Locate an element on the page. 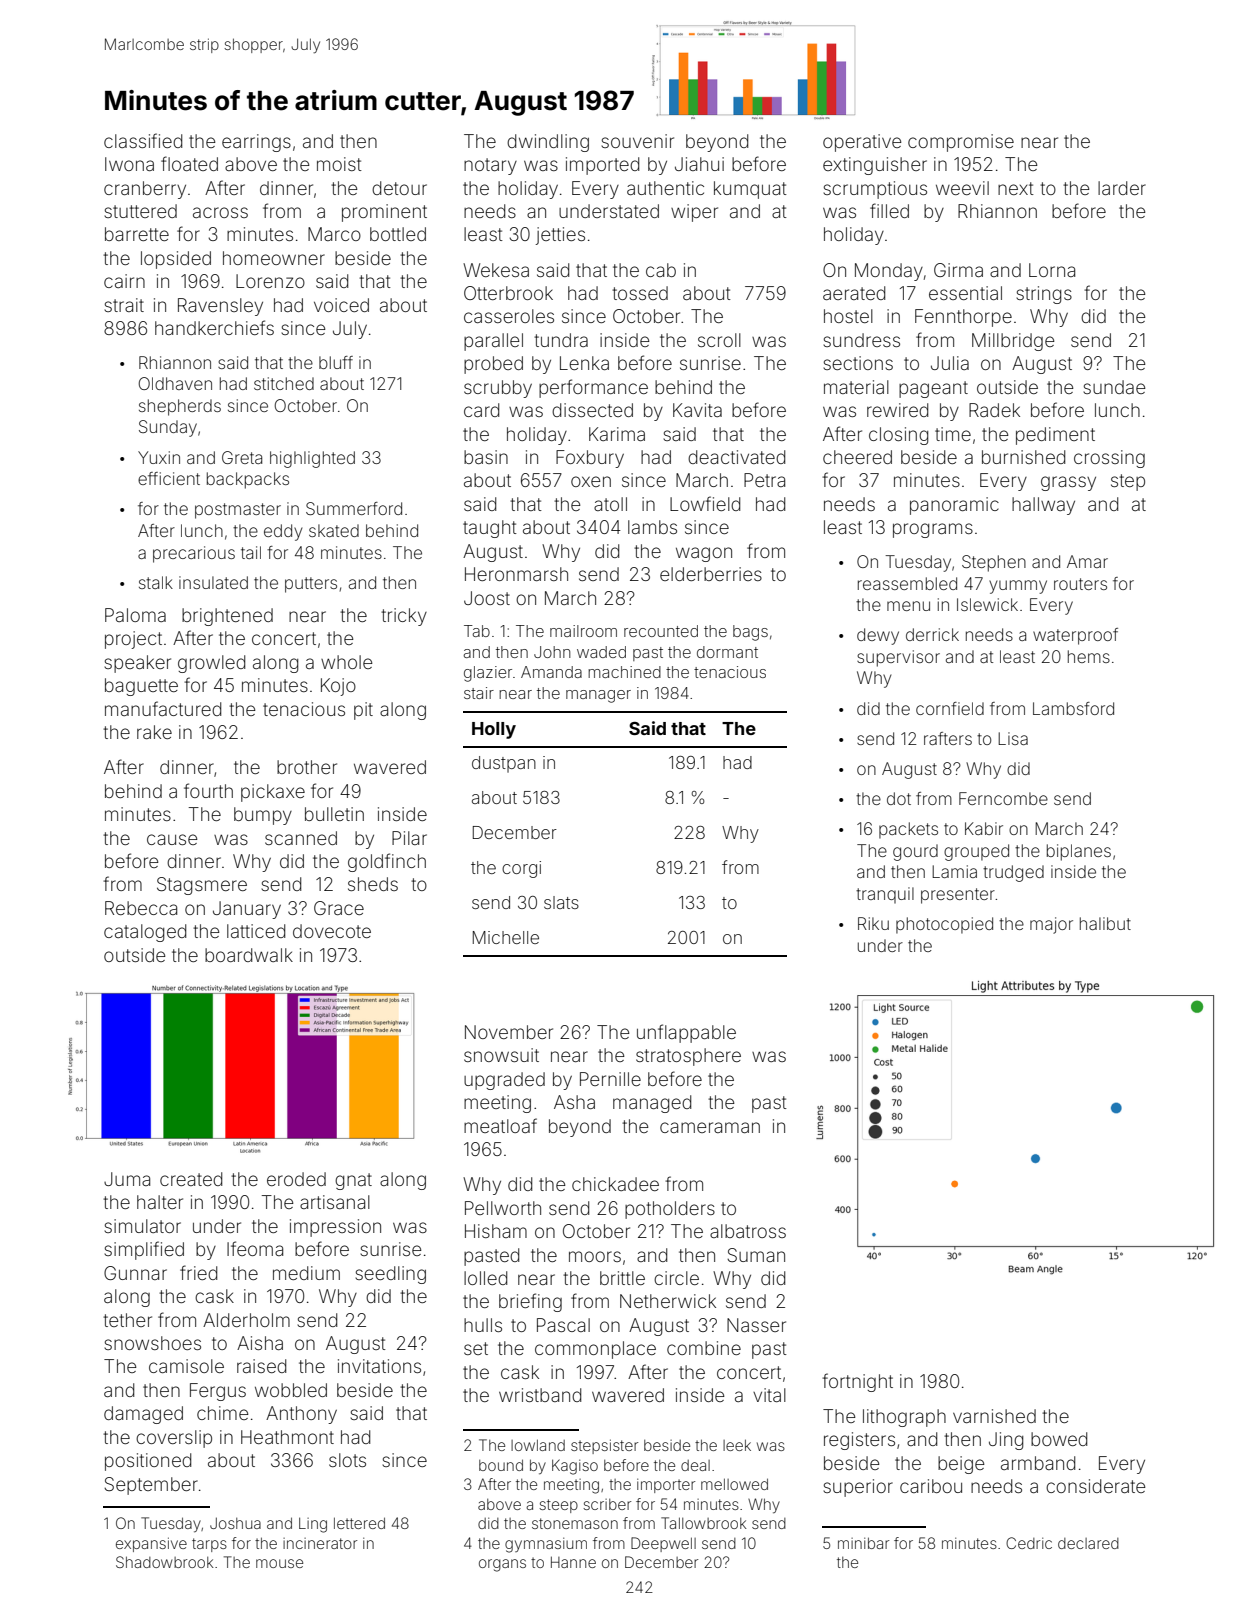 The image size is (1250, 1618). boardwalk is located at coordinates (249, 955).
